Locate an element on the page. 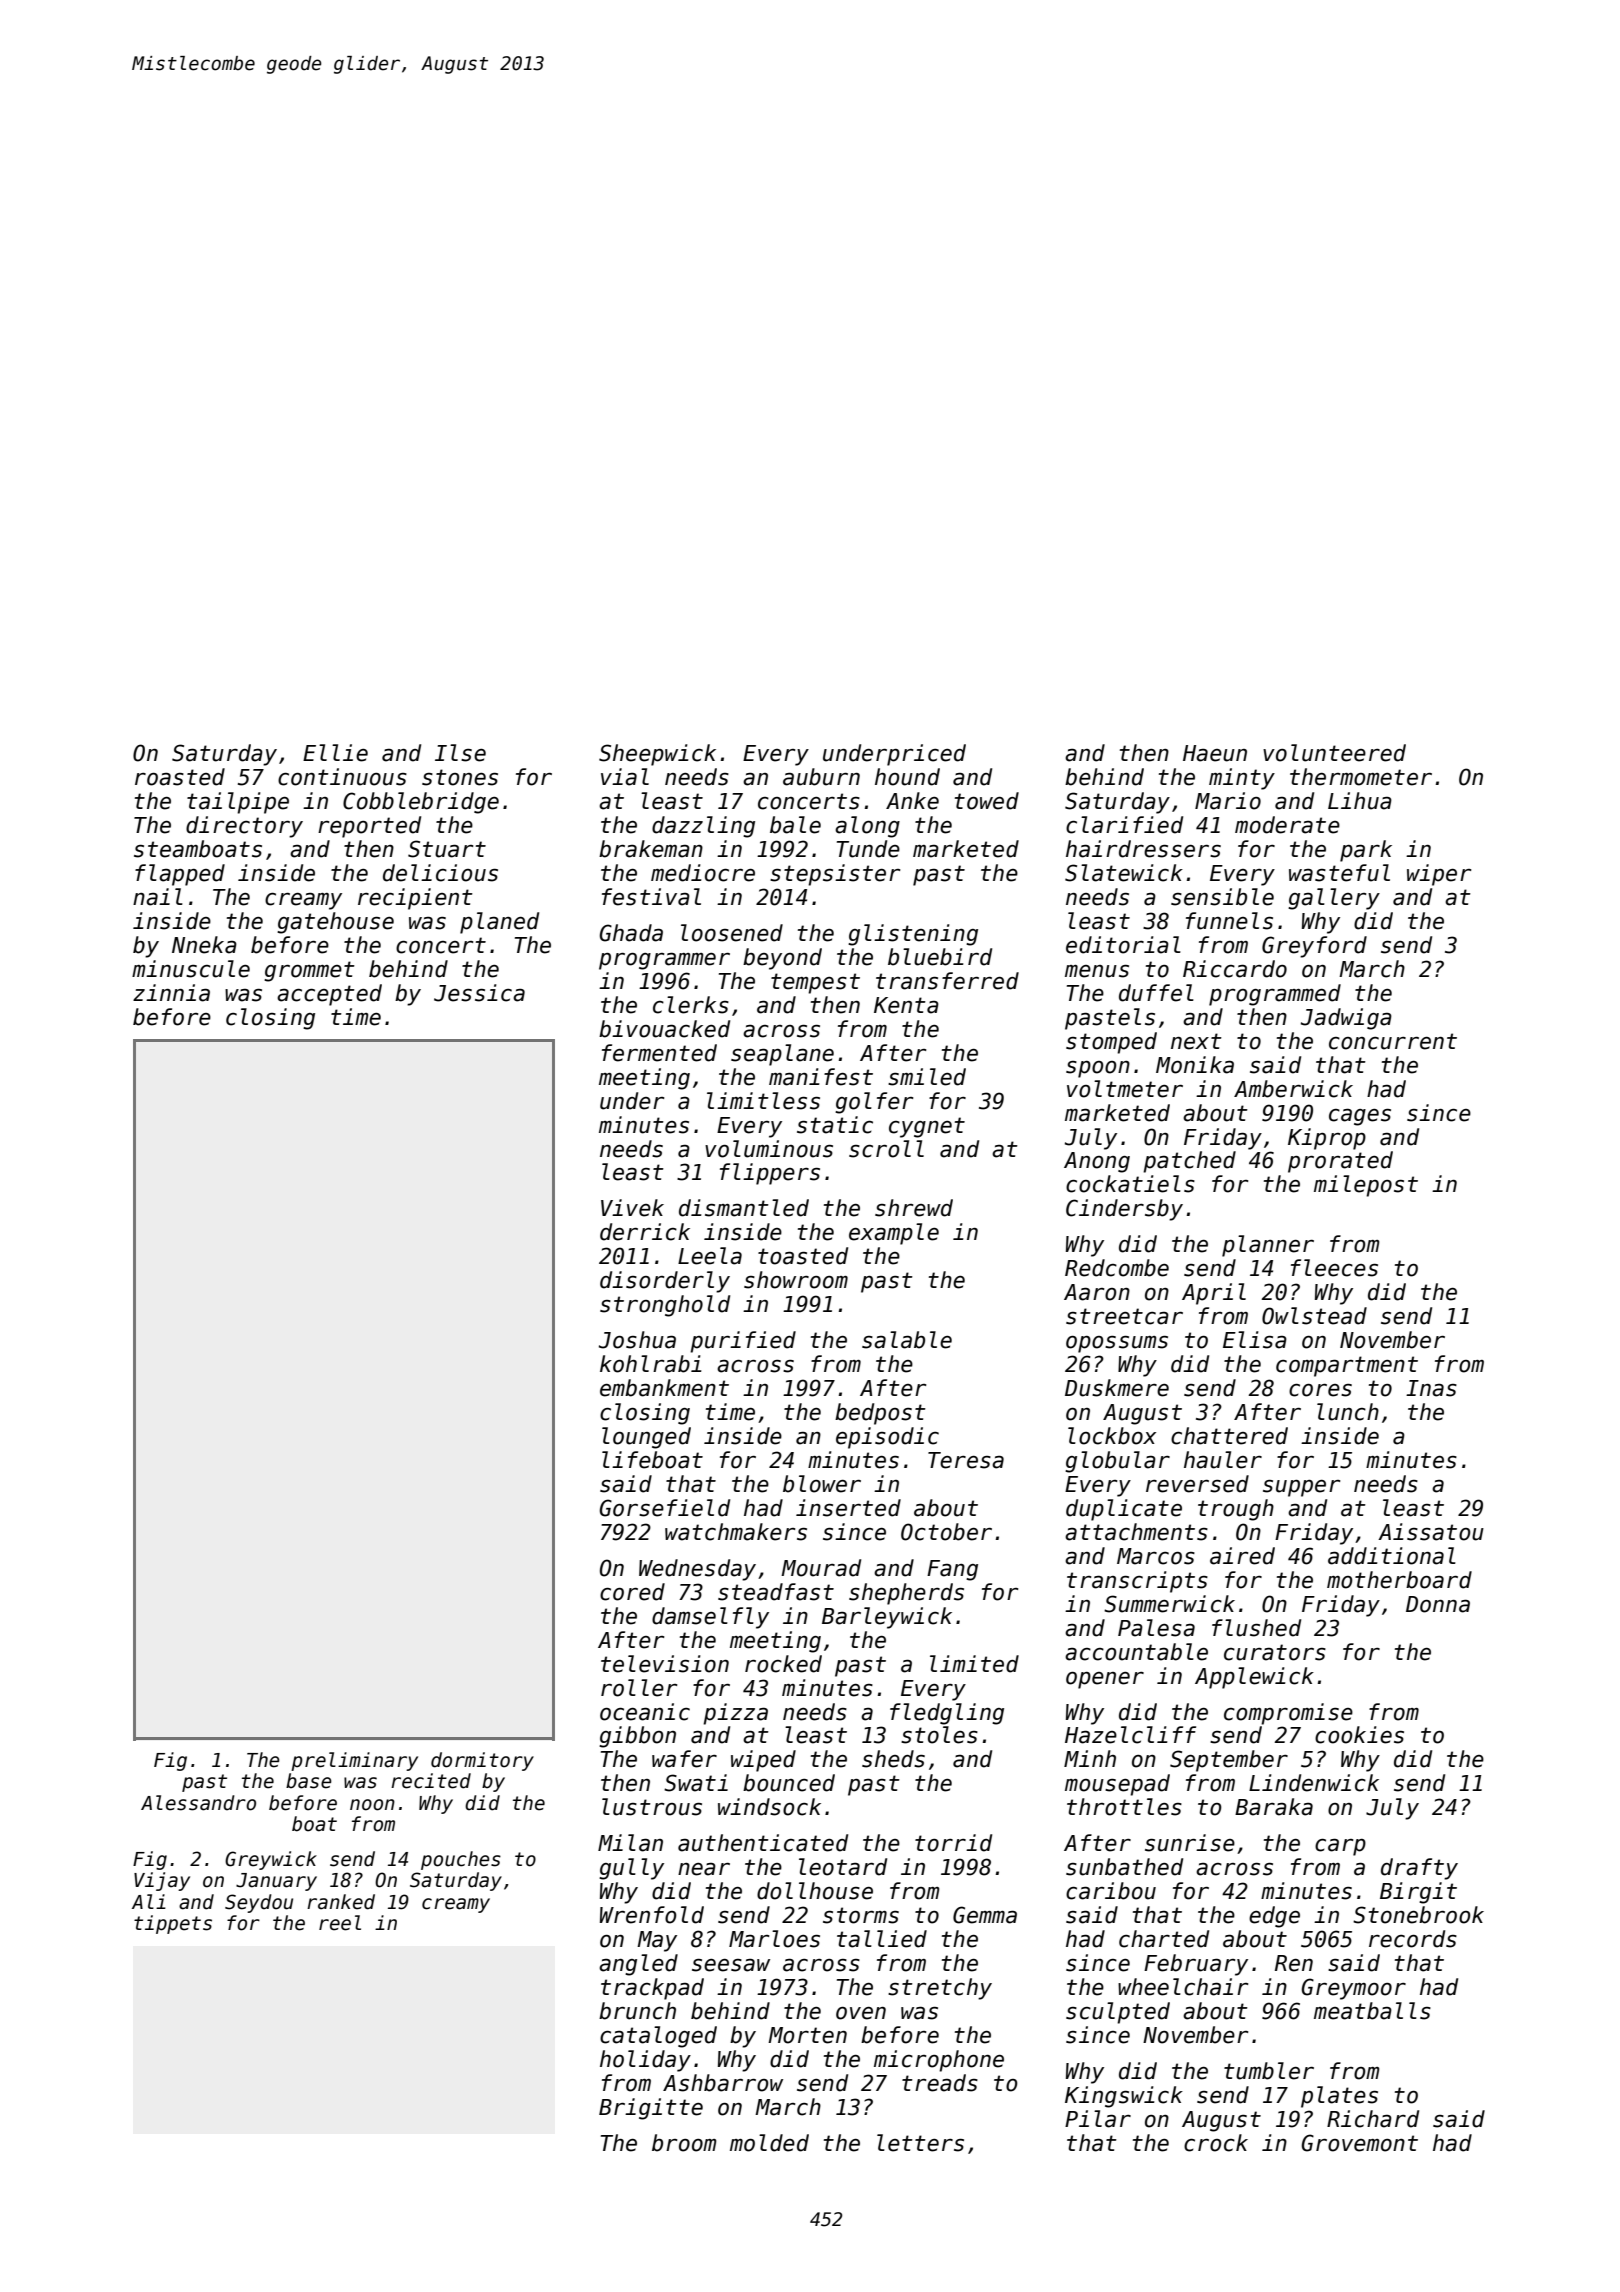  Vivek is located at coordinates (632, 1208).
